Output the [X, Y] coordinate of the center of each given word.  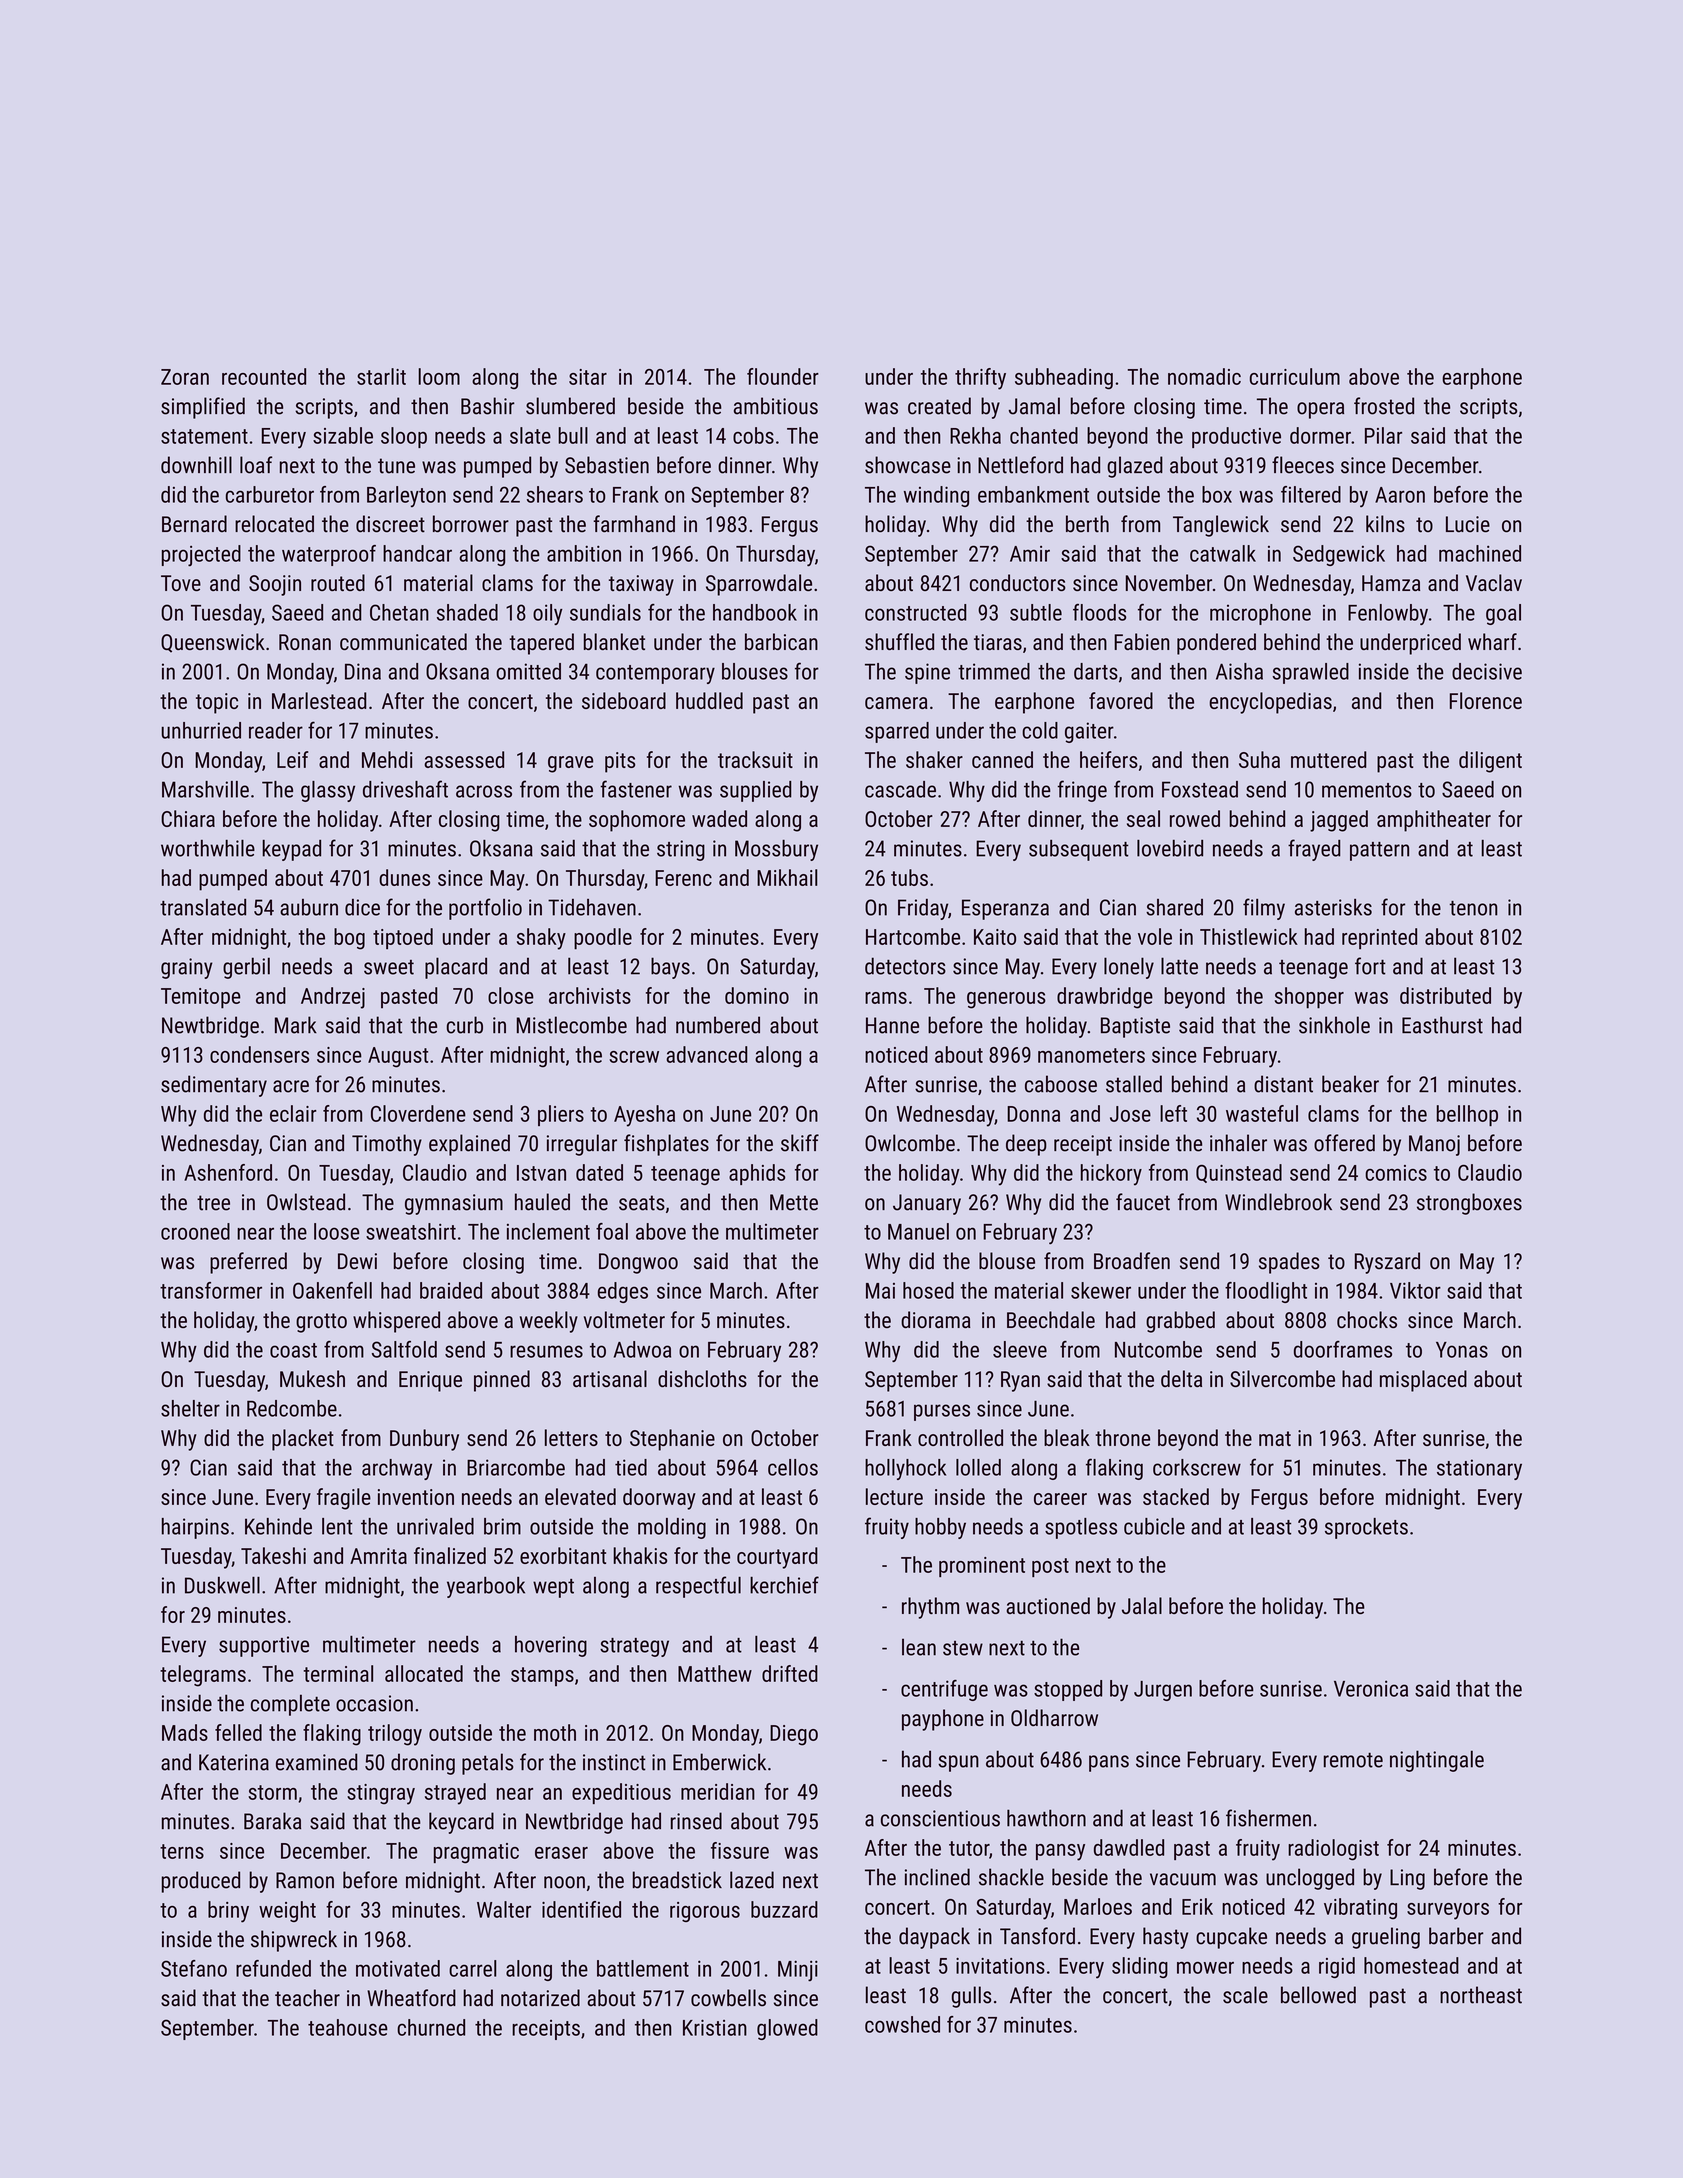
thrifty [980, 379]
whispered [396, 1322]
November [1169, 582]
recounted [264, 376]
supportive [264, 1646]
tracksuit [755, 759]
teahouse [348, 2027]
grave [570, 764]
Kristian [715, 2027]
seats [642, 1203]
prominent [982, 1567]
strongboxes [1469, 1204]
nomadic [1204, 376]
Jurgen [1163, 1691]
